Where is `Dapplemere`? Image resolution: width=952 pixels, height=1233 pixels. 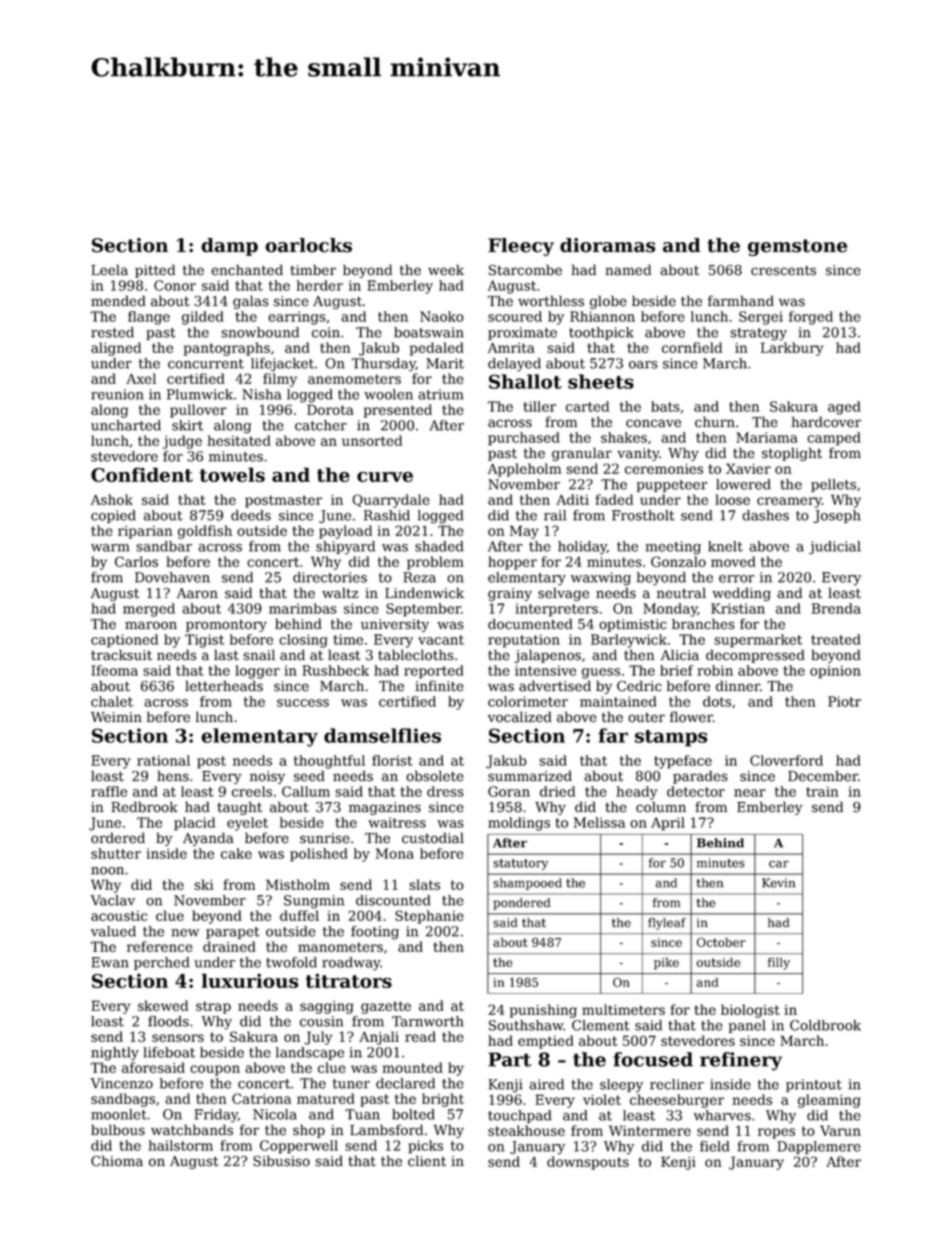 Dapplemere is located at coordinates (818, 1147).
